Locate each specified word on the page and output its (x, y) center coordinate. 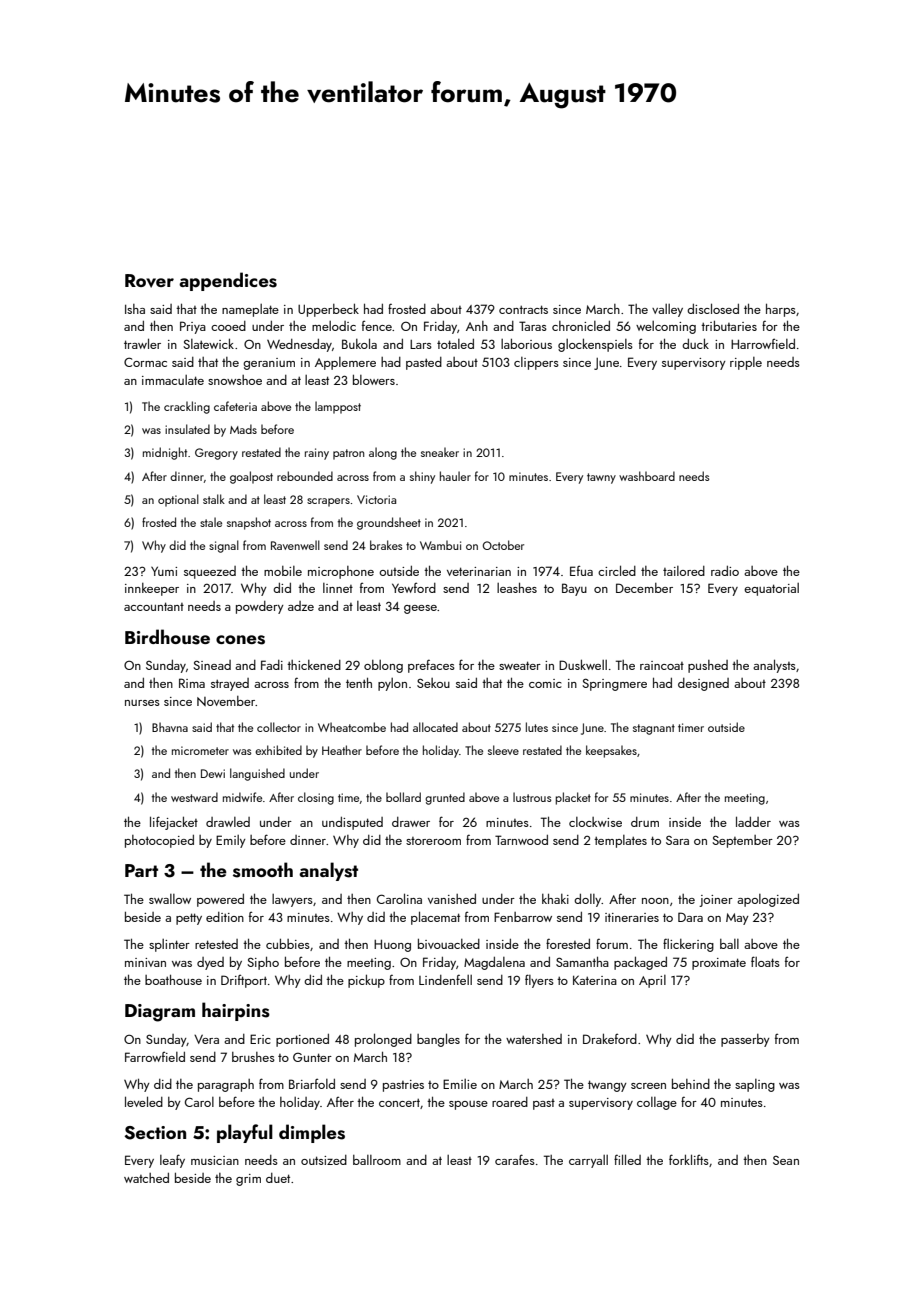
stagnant (654, 729)
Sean (786, 1160)
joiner (716, 901)
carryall (588, 1161)
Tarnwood (521, 840)
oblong (383, 666)
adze (301, 606)
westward (194, 797)
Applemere (345, 363)
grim (248, 1180)
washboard (647, 476)
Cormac (145, 362)
